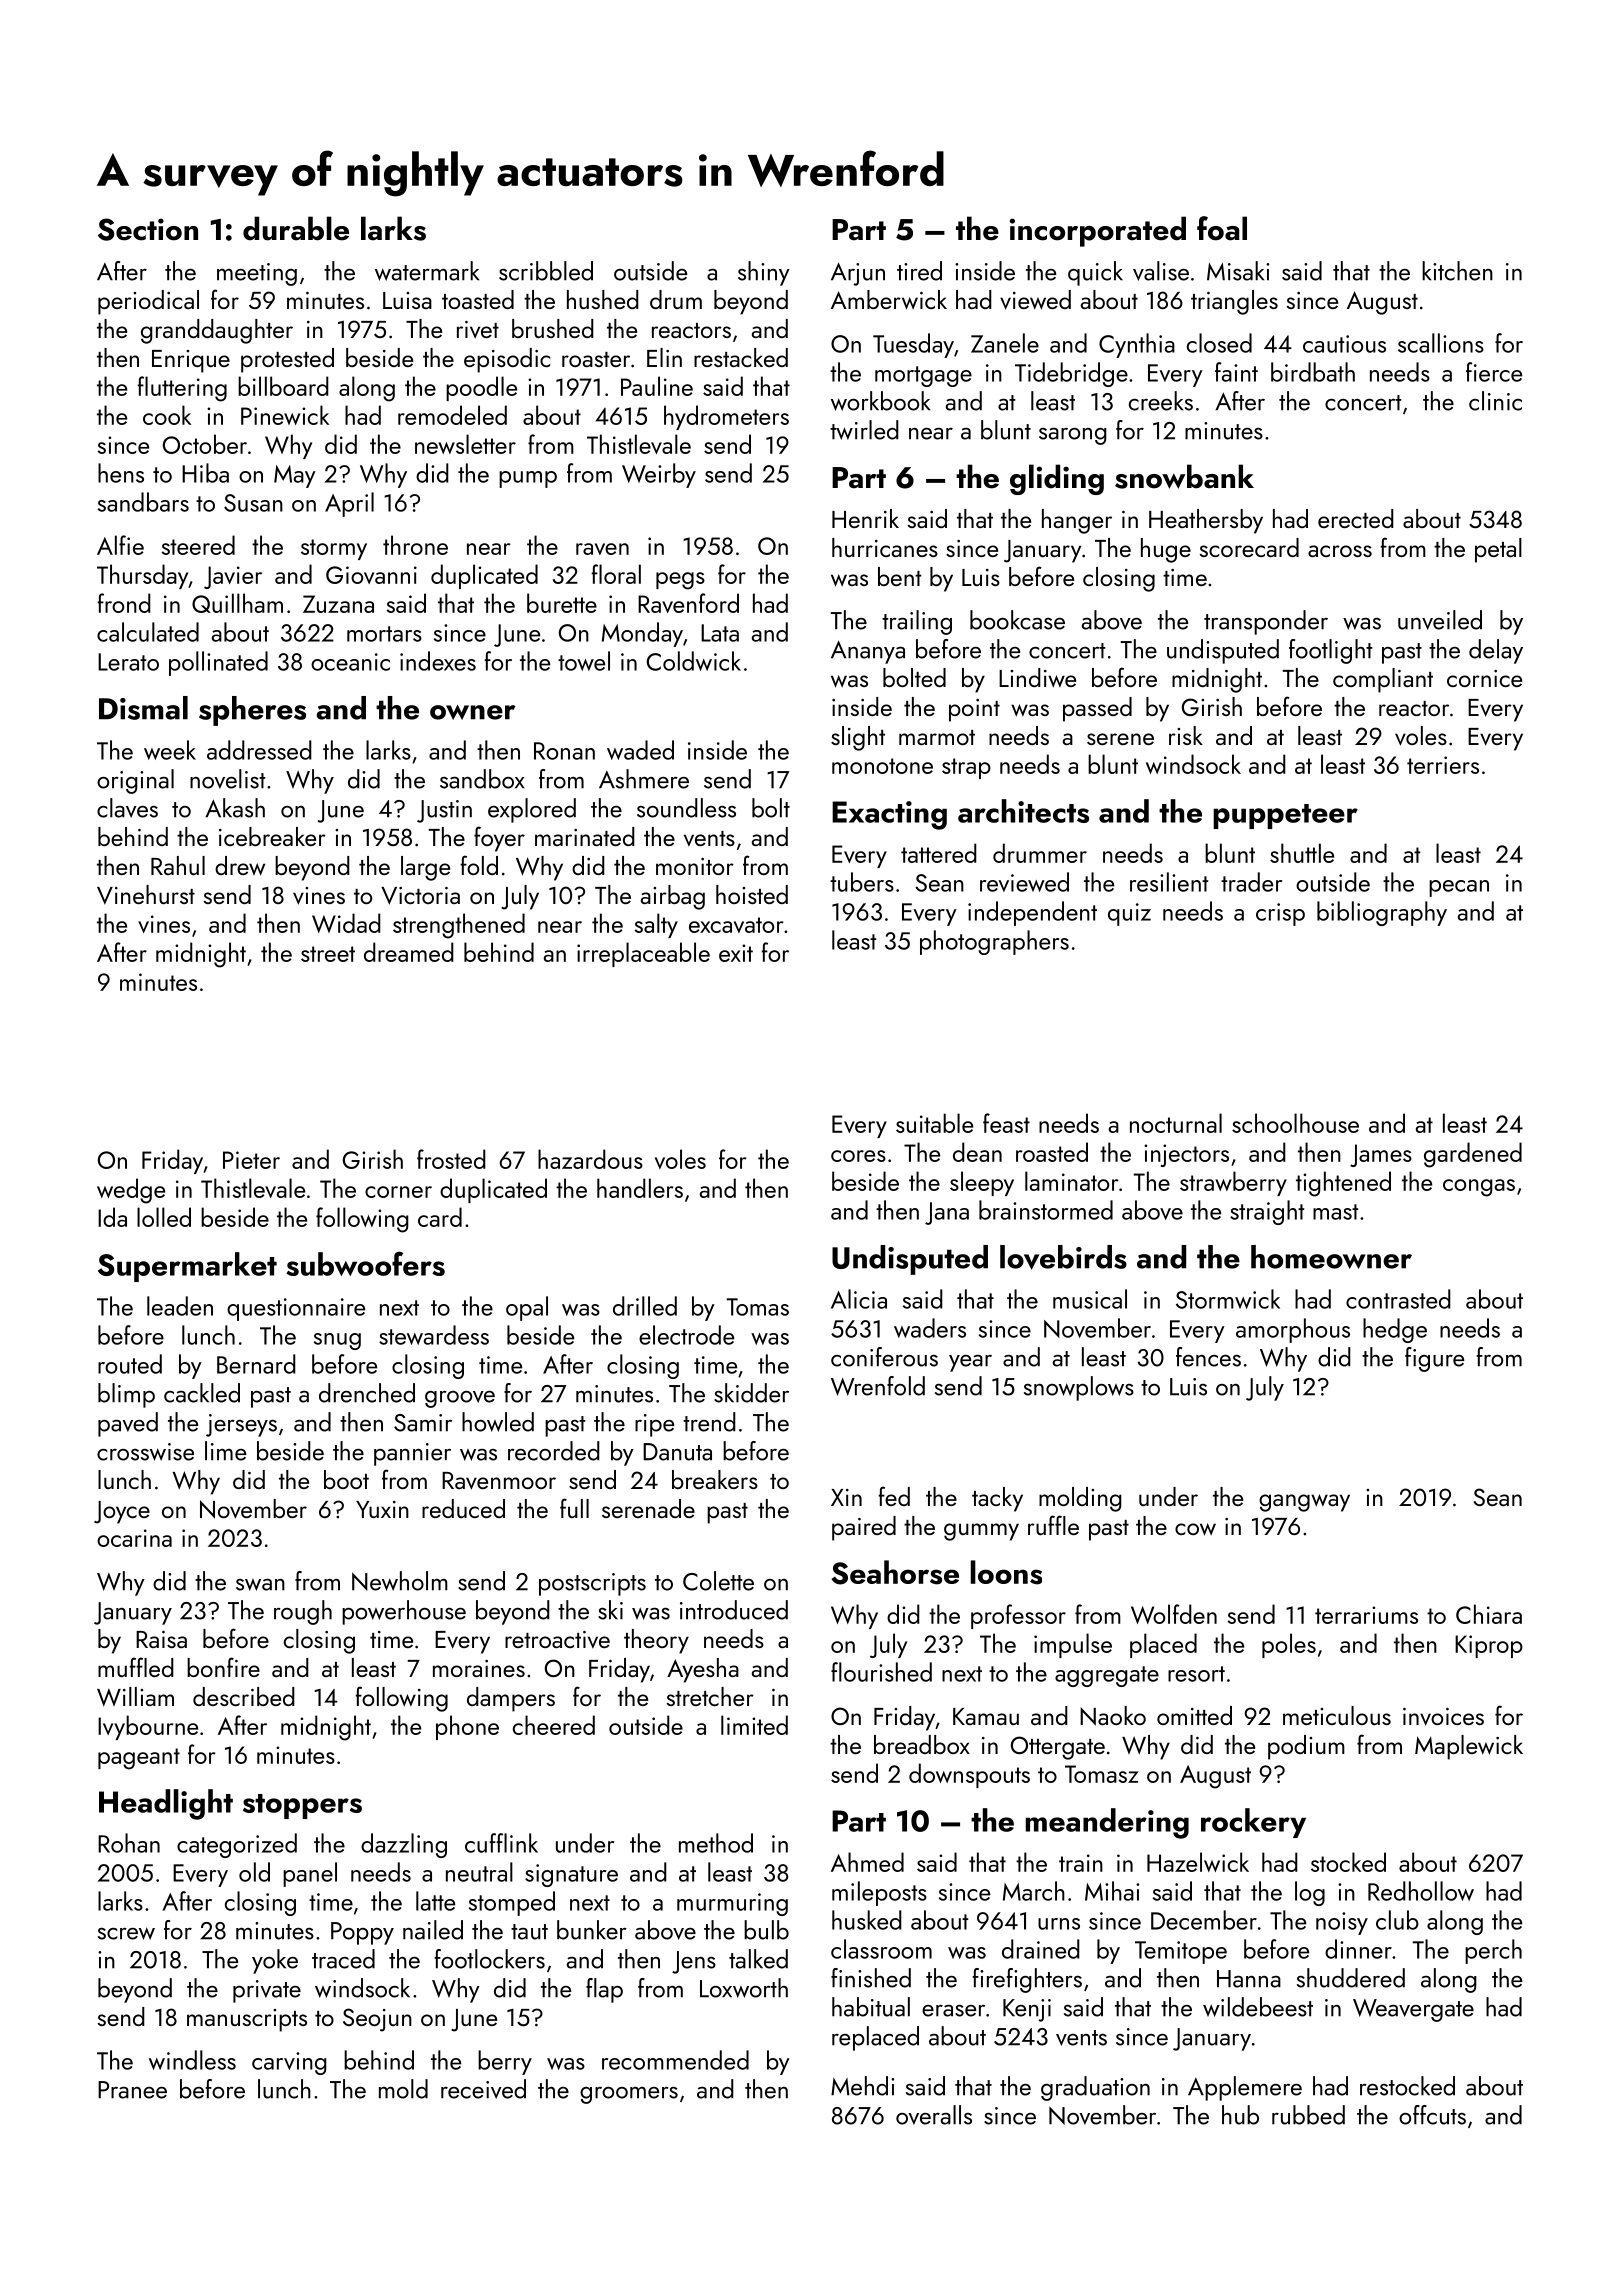 This document has height=2292, width=1620. I want to click on Chiara, so click(1489, 1614).
